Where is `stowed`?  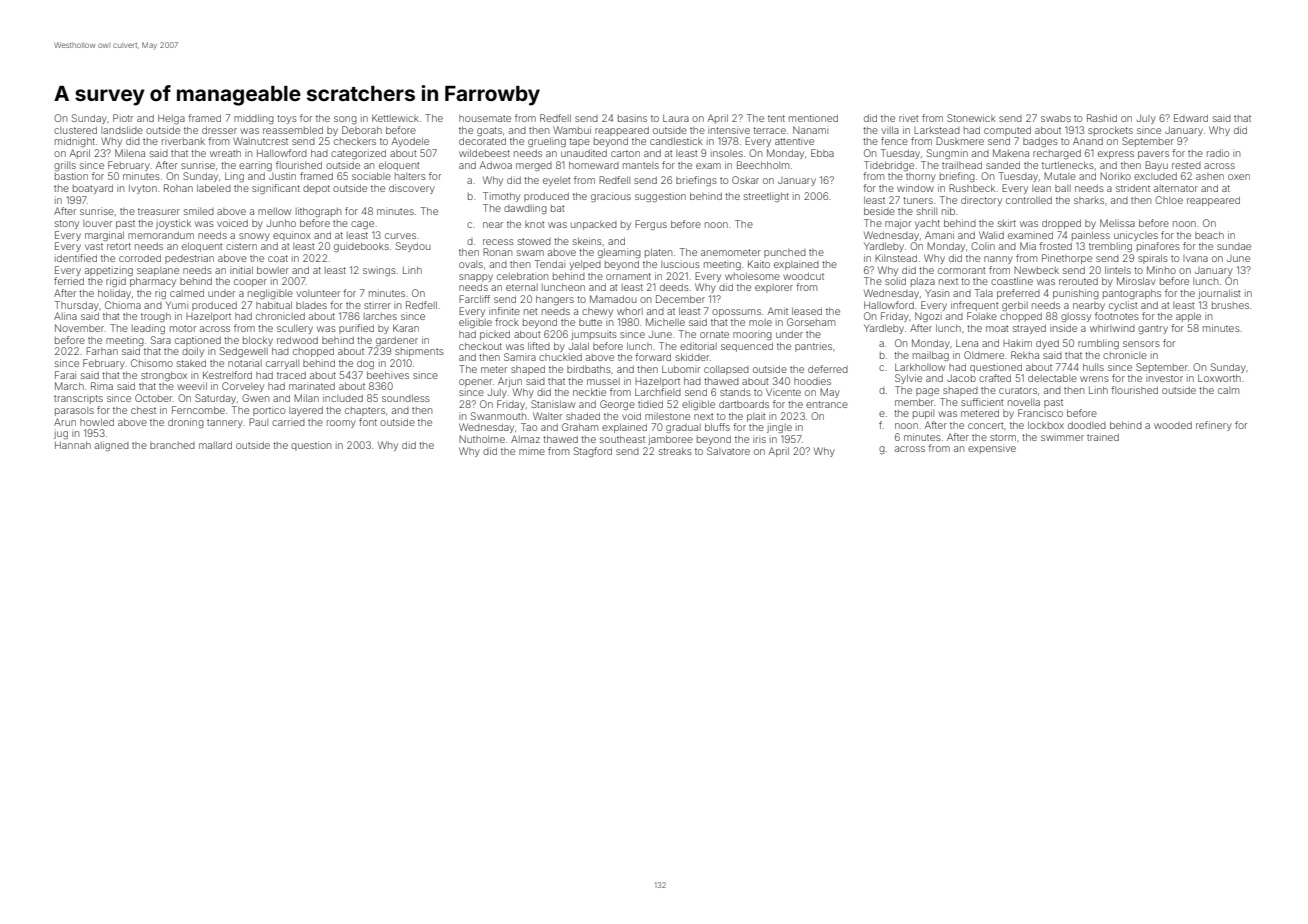 stowed is located at coordinates (534, 241).
